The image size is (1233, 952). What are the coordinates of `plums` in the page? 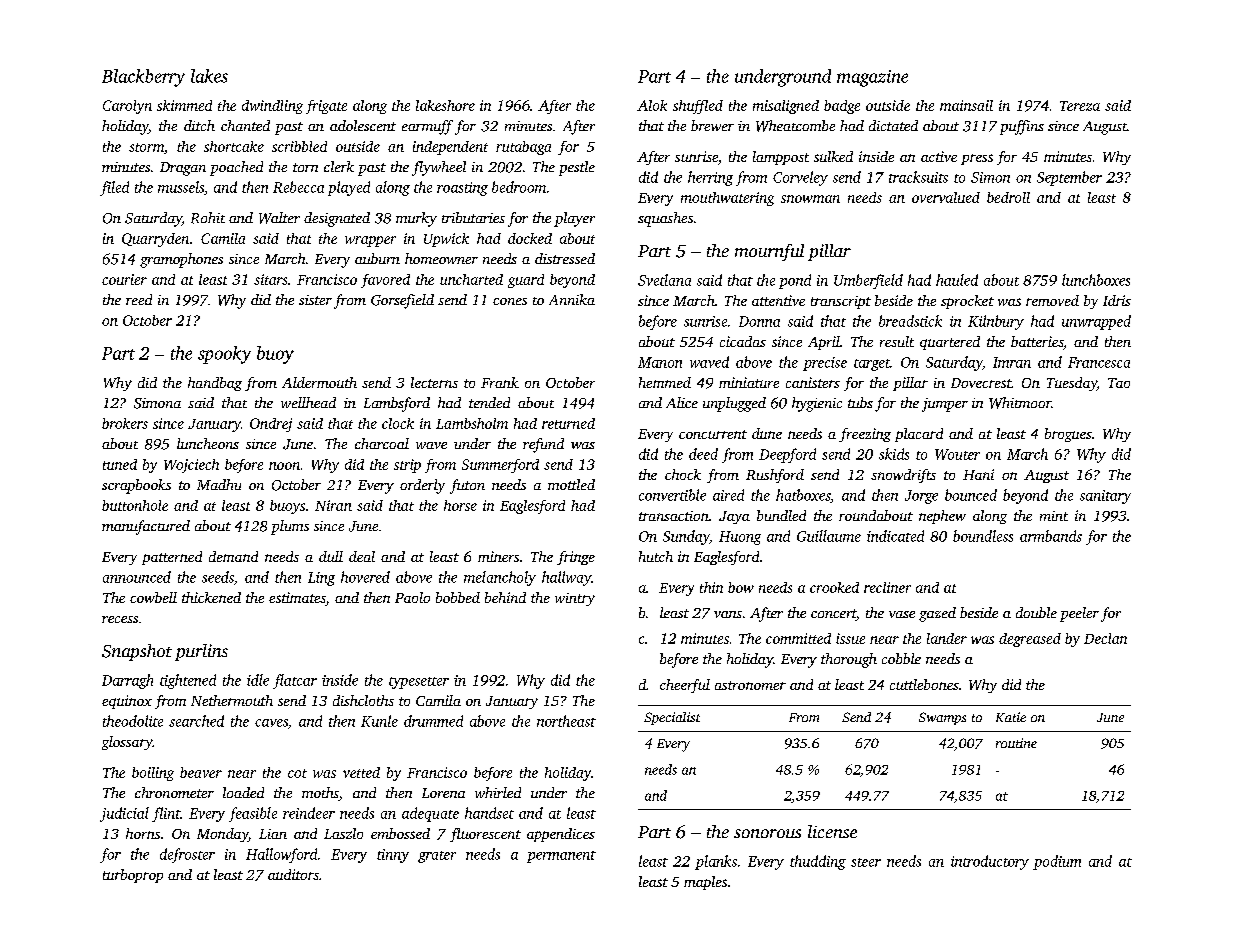 It's located at (290, 527).
